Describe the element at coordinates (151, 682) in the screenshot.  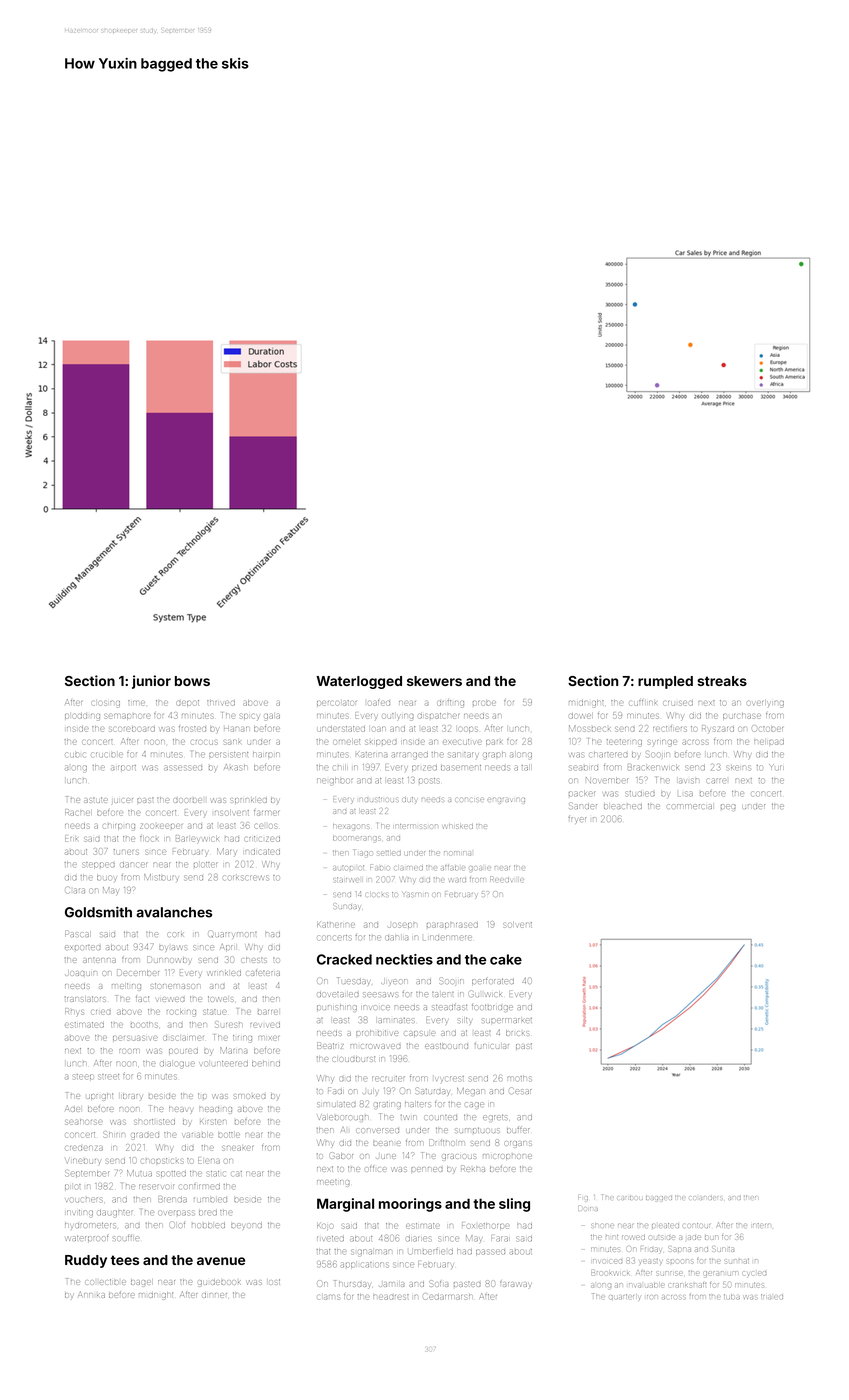
I see `junior` at that location.
